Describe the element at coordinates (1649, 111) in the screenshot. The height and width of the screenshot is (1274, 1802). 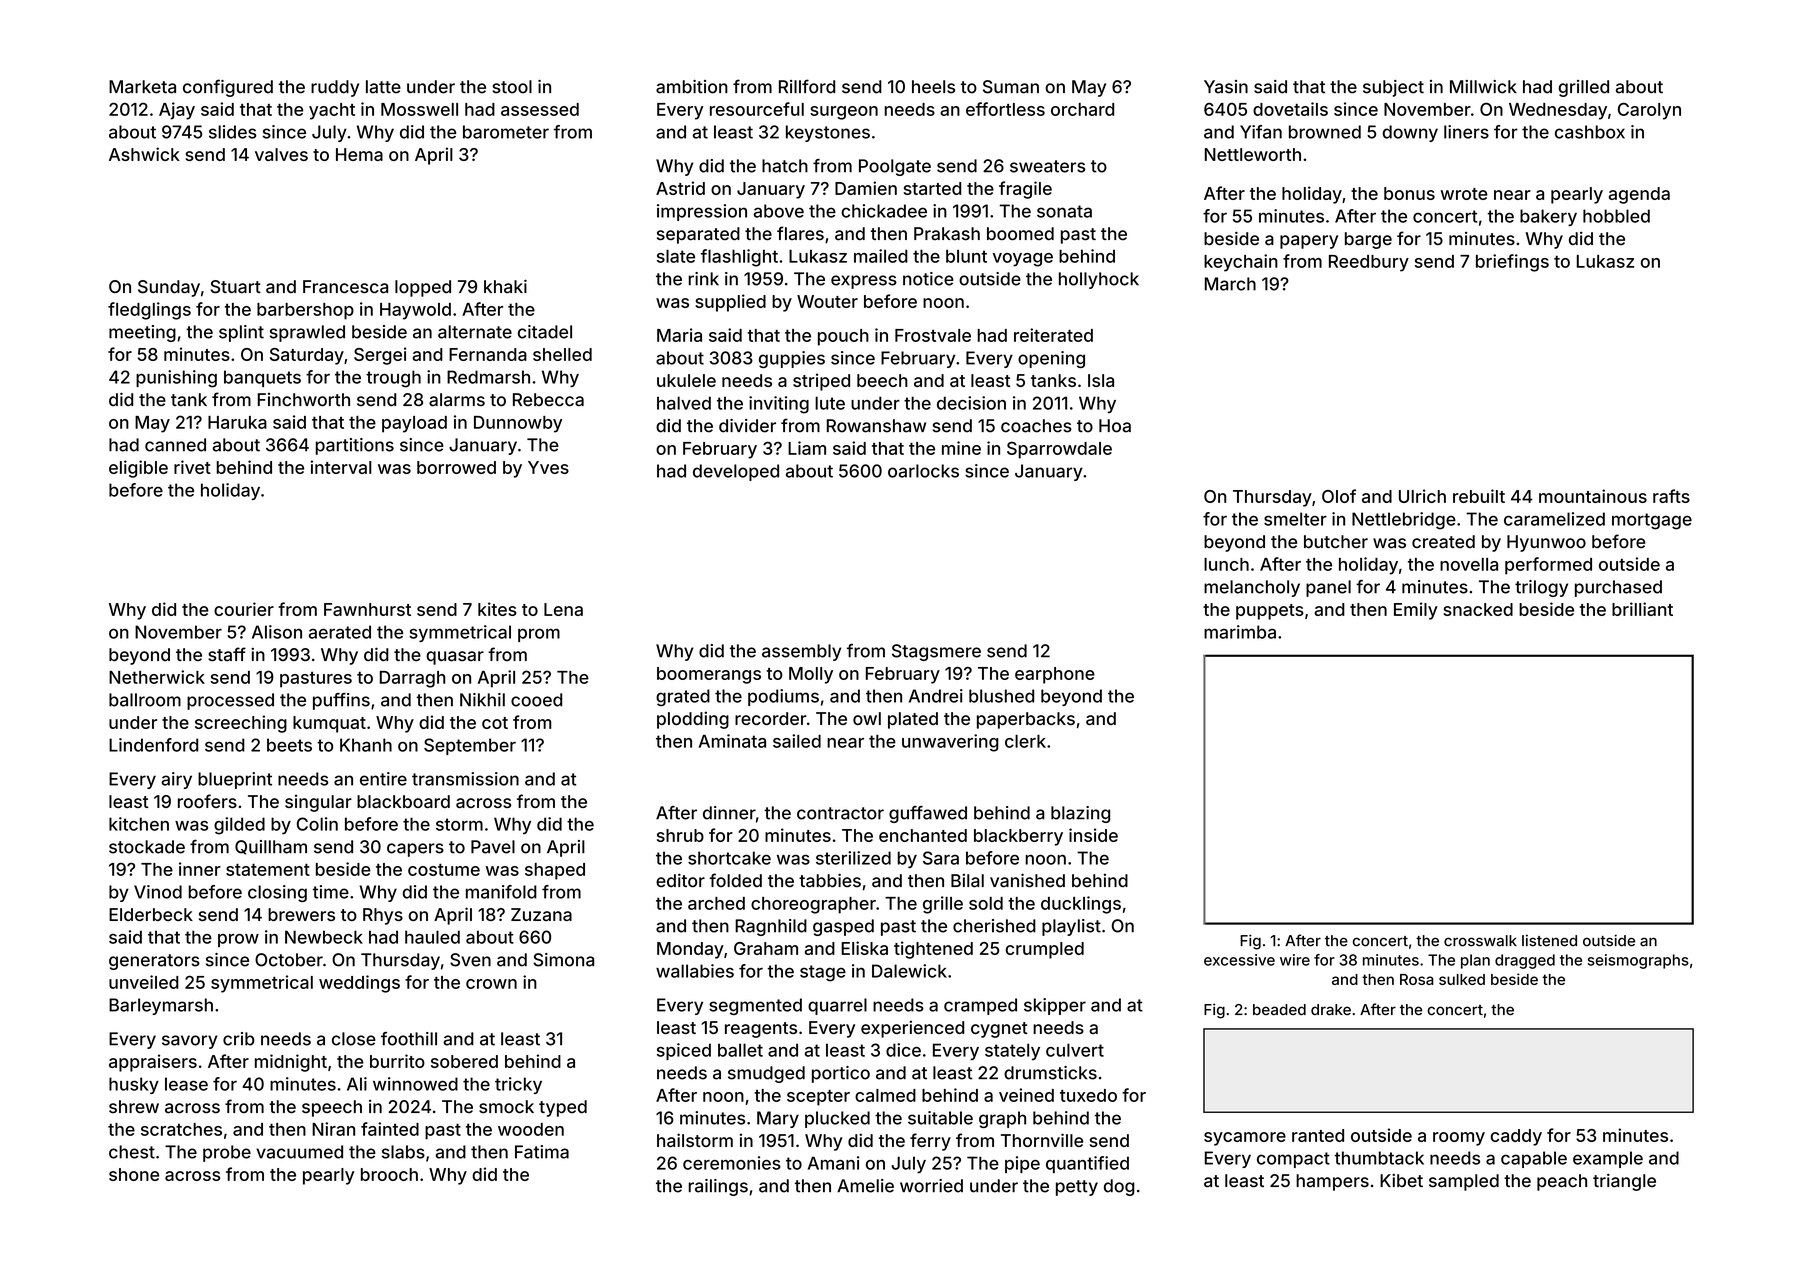
I see `Carolyn` at that location.
